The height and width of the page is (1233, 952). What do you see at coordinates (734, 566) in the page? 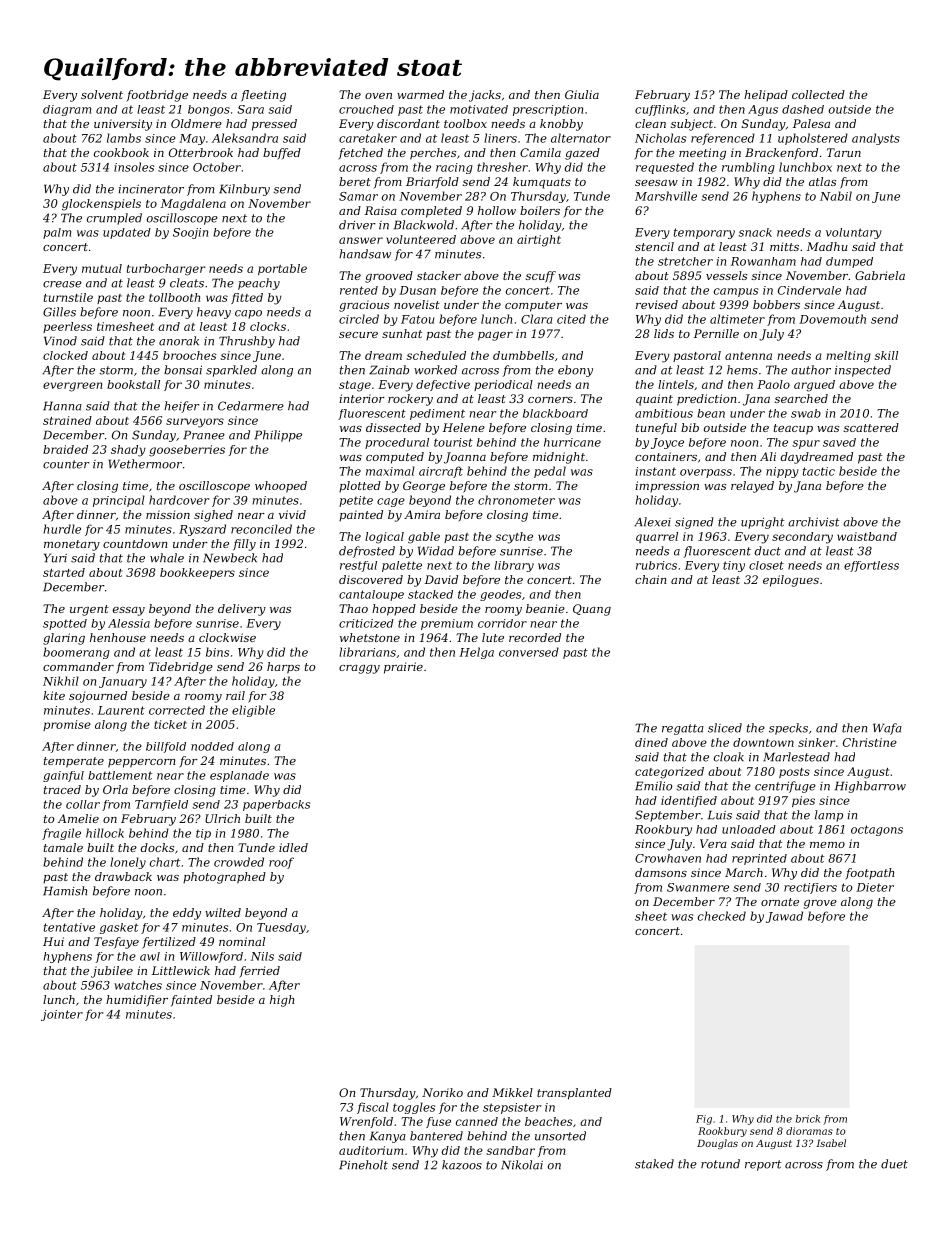
I see `tiny` at bounding box center [734, 566].
